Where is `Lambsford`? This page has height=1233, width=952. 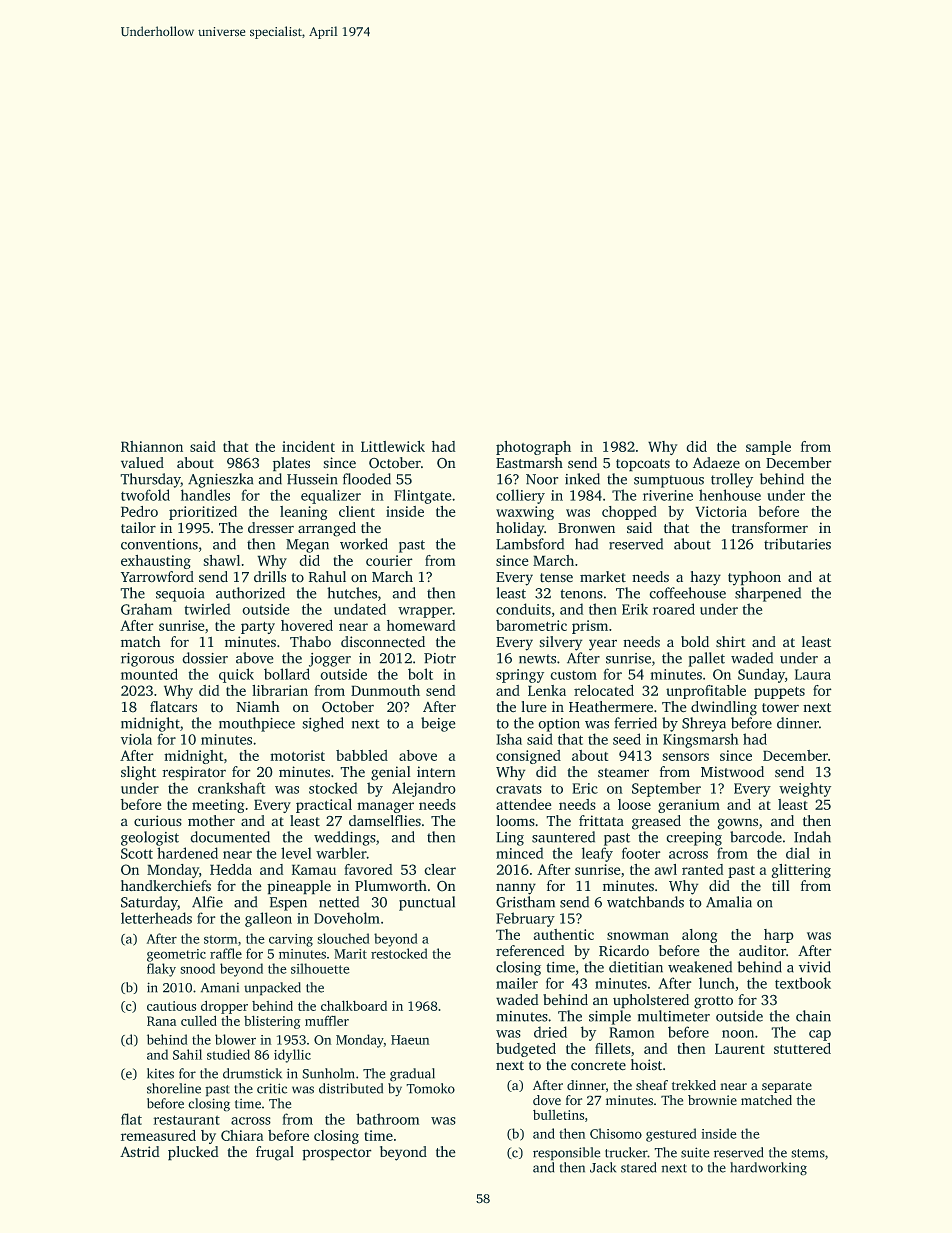
Lambsford is located at coordinates (530, 544).
